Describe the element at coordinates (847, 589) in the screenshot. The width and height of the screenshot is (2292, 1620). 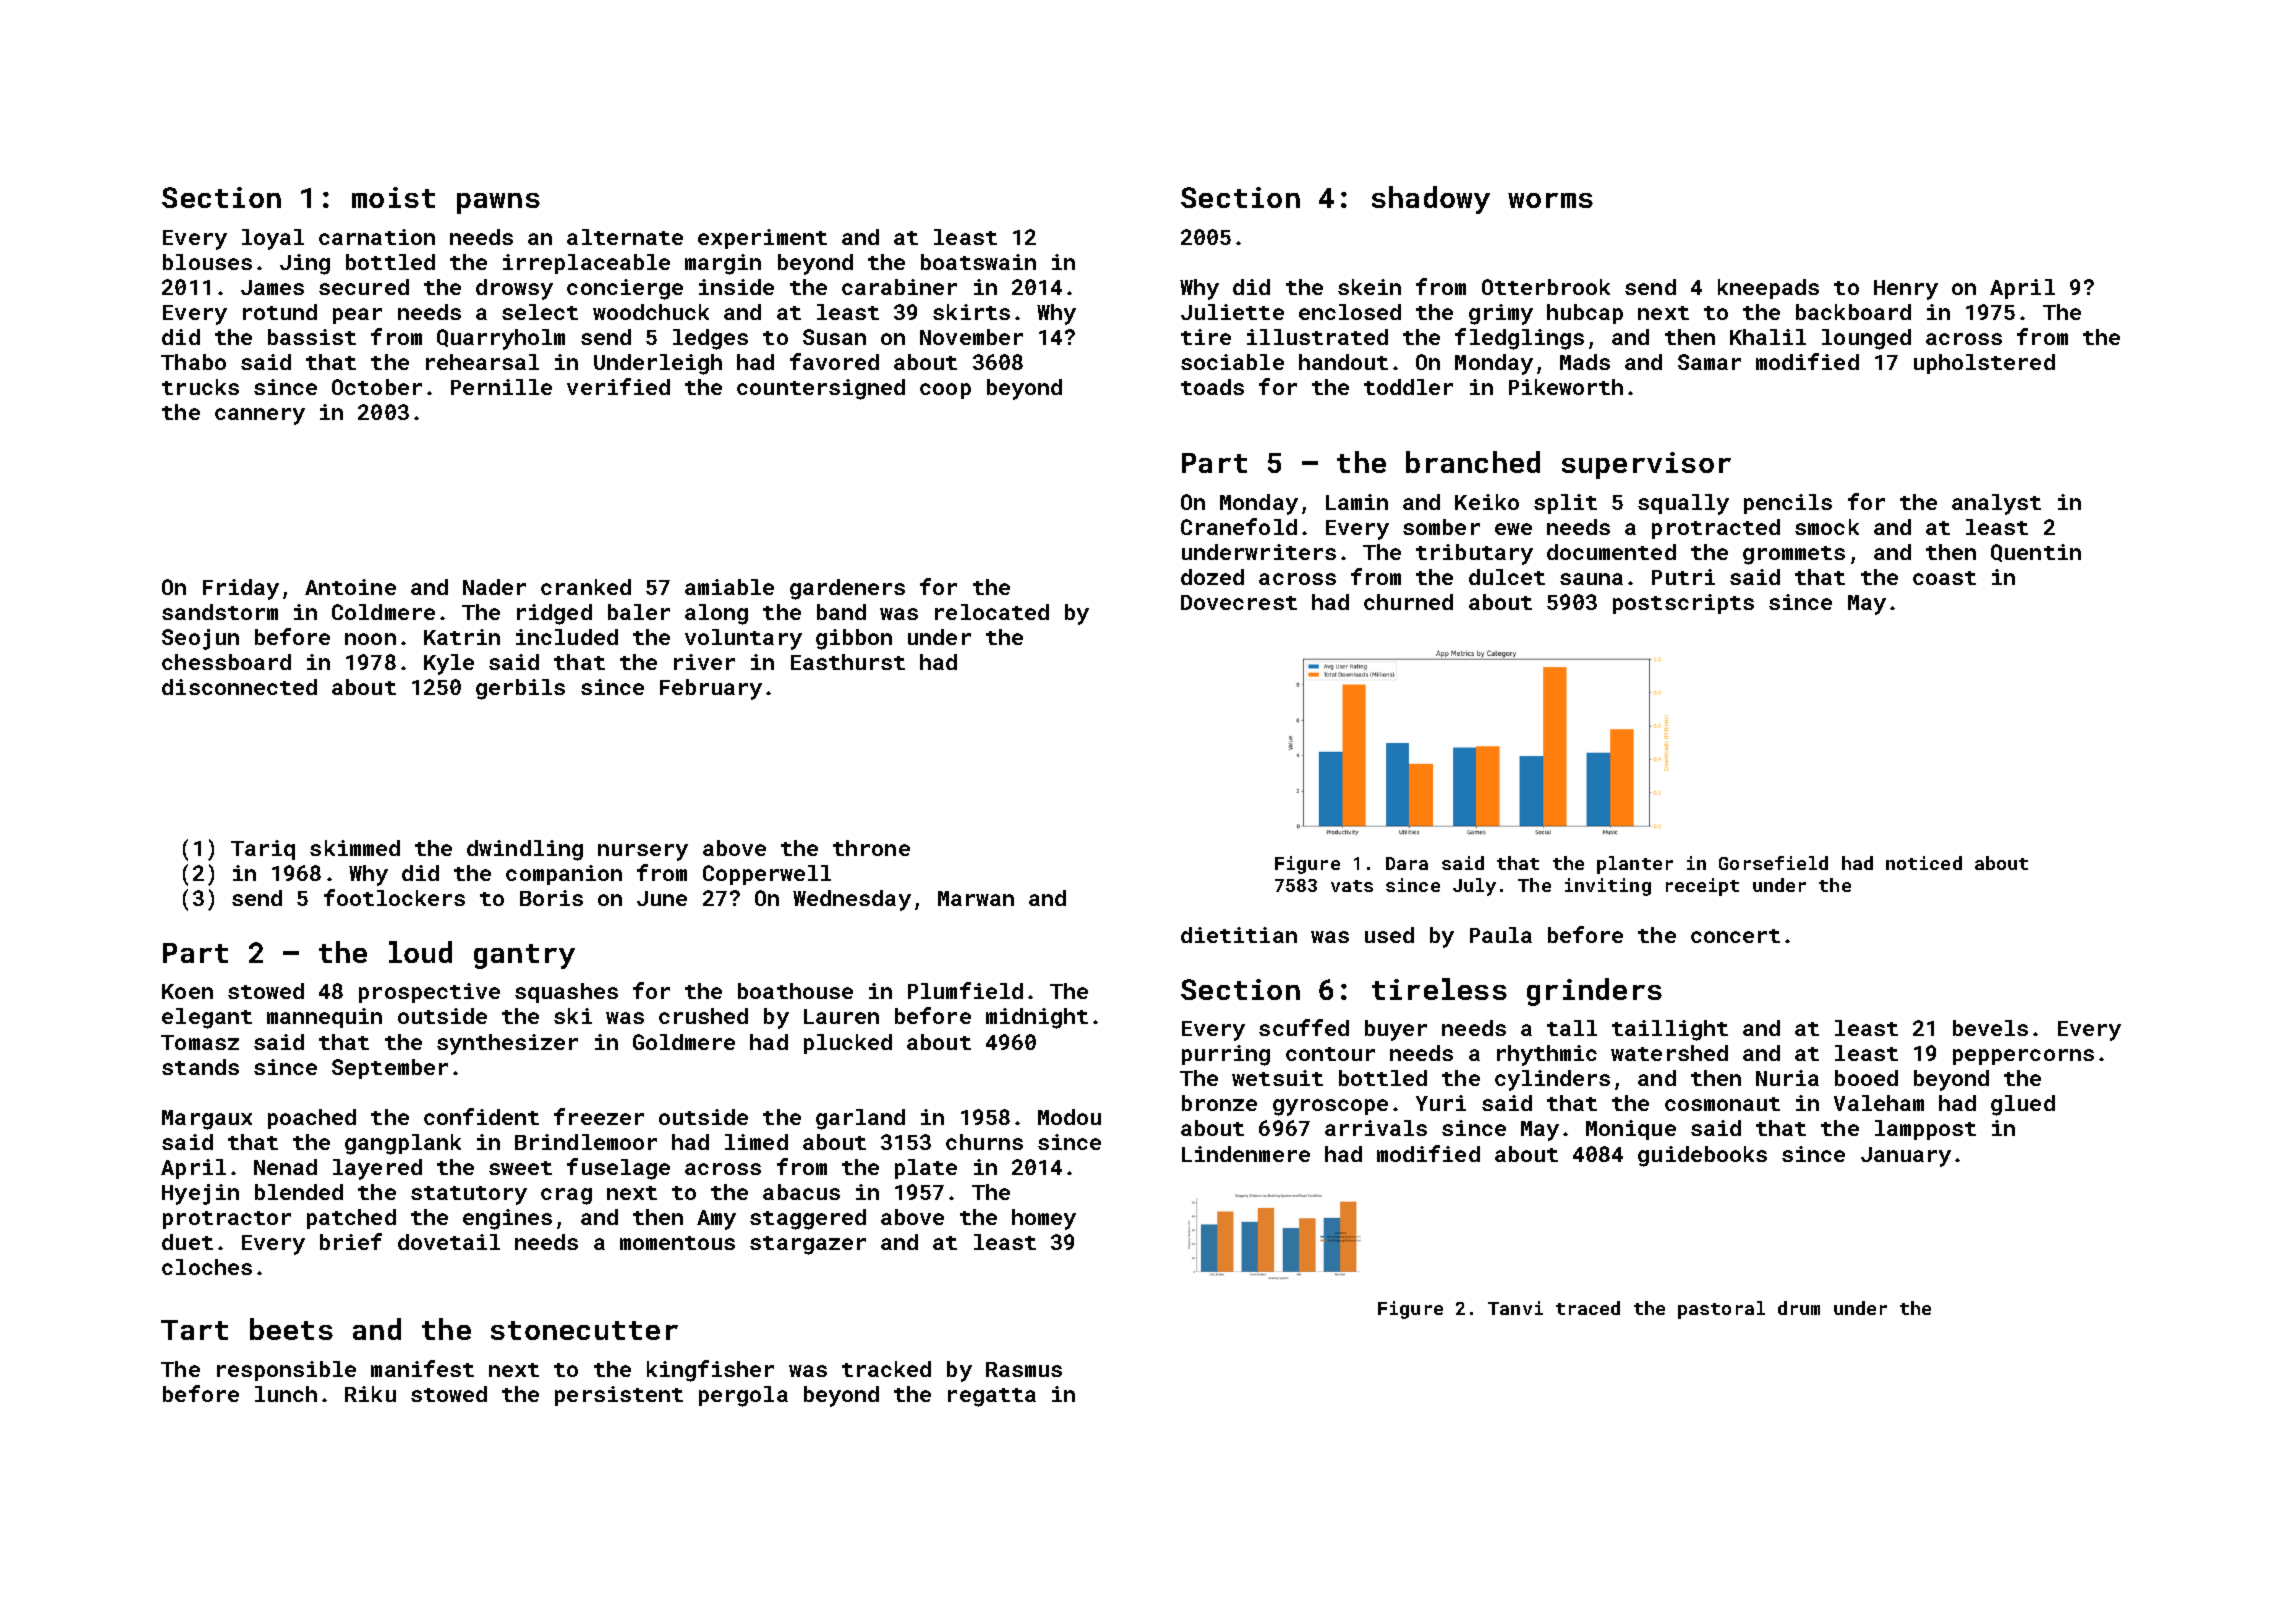
I see `gardeners` at that location.
